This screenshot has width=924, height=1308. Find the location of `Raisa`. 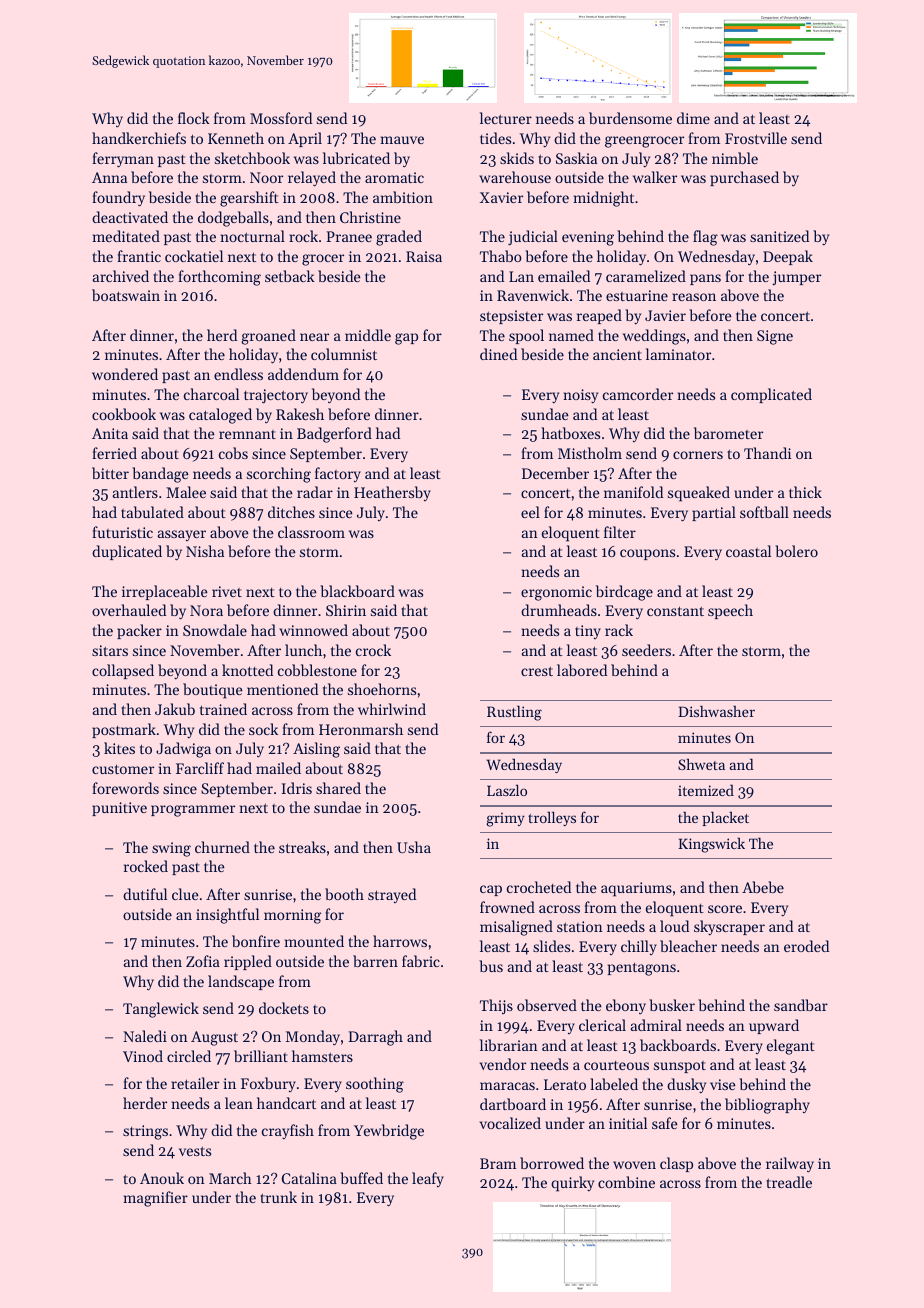

Raisa is located at coordinates (424, 256).
